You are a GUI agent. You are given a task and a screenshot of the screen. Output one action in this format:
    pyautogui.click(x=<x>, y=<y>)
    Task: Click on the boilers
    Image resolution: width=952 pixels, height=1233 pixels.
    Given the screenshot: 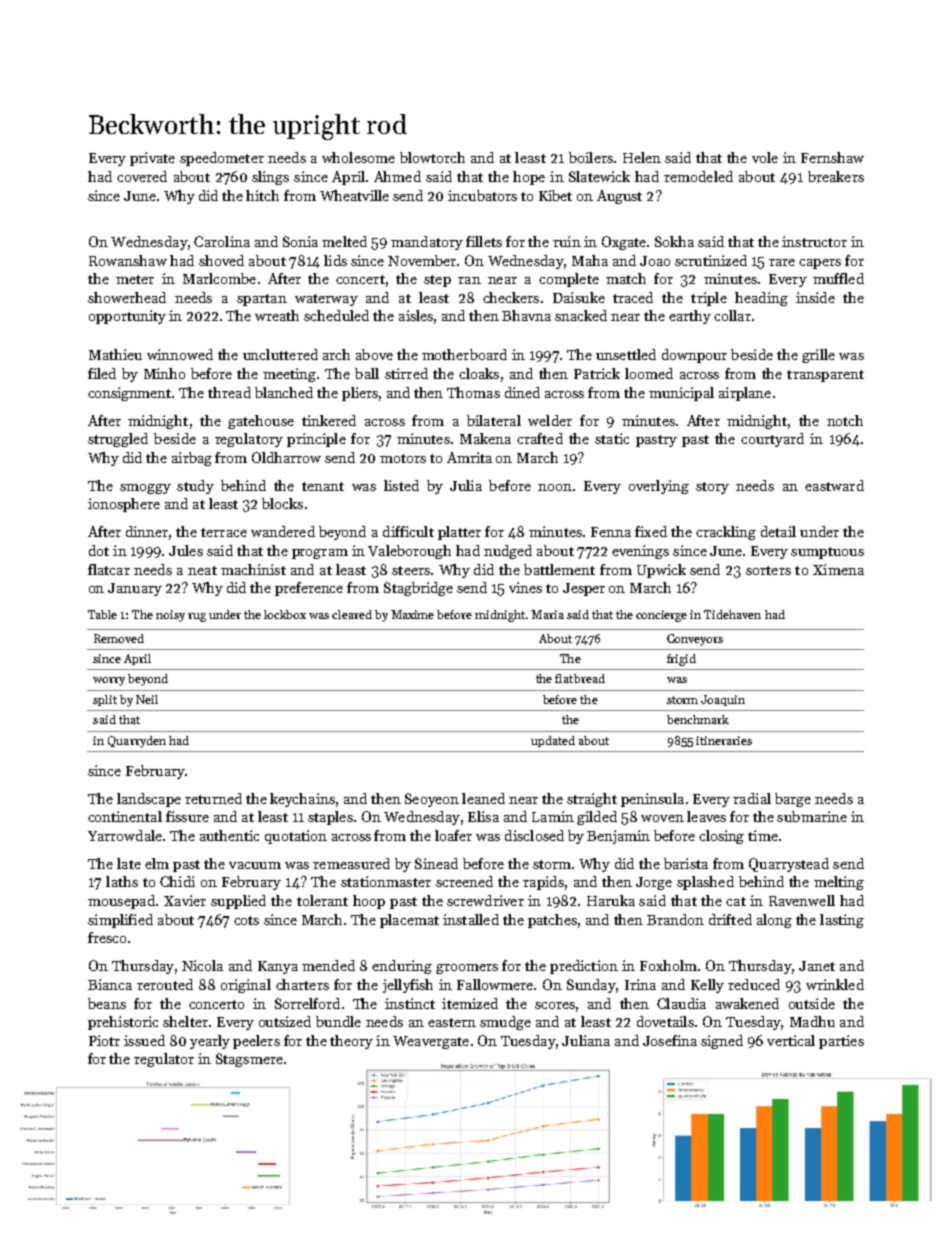 What is the action you would take?
    pyautogui.click(x=591, y=157)
